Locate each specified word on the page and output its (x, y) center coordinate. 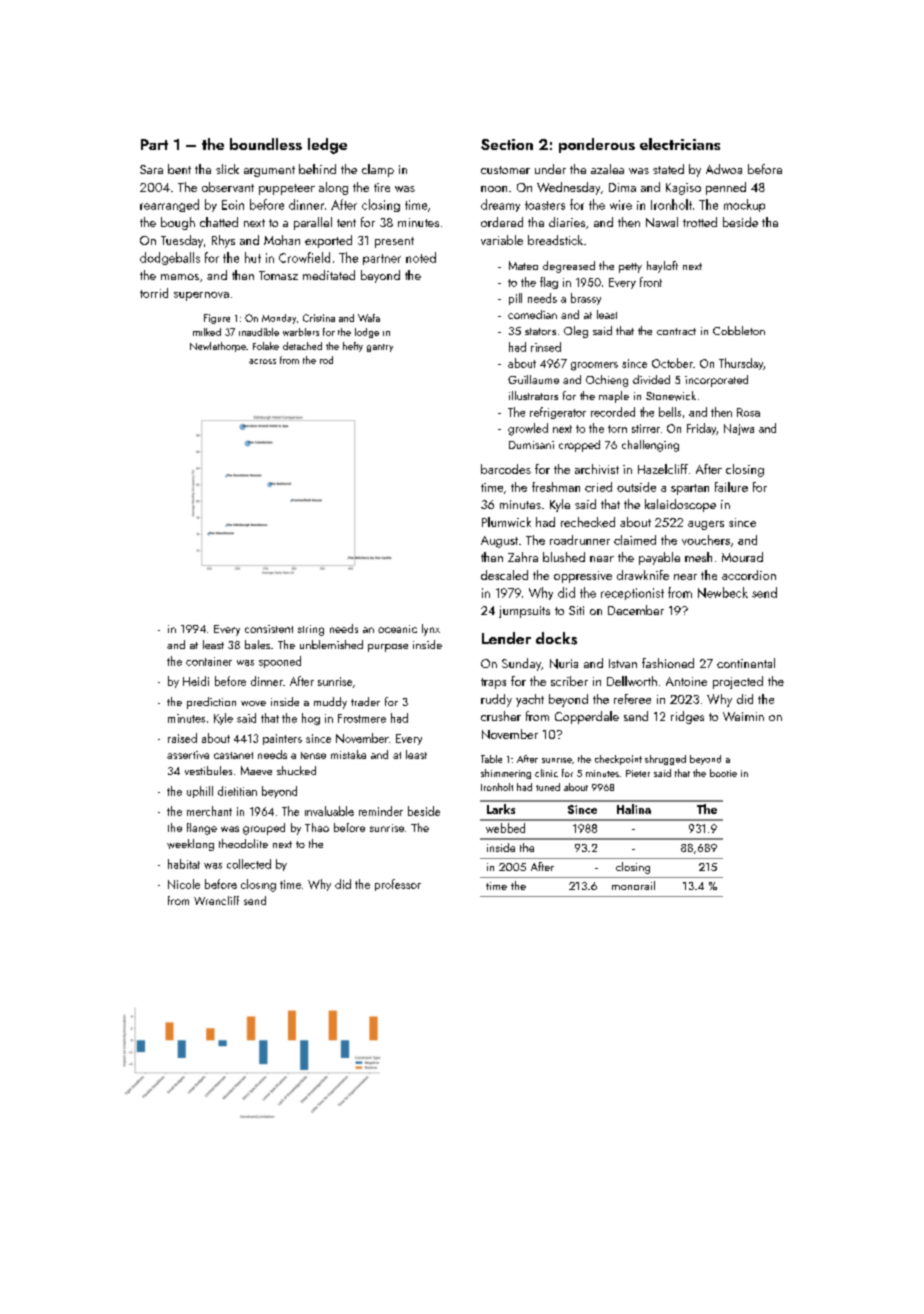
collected (249, 864)
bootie (723, 773)
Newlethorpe (218, 347)
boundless (266, 144)
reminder (381, 811)
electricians (680, 144)
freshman (556, 487)
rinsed (546, 347)
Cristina (319, 318)
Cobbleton (739, 330)
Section (507, 144)
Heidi (196, 681)
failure (731, 487)
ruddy (496, 700)
